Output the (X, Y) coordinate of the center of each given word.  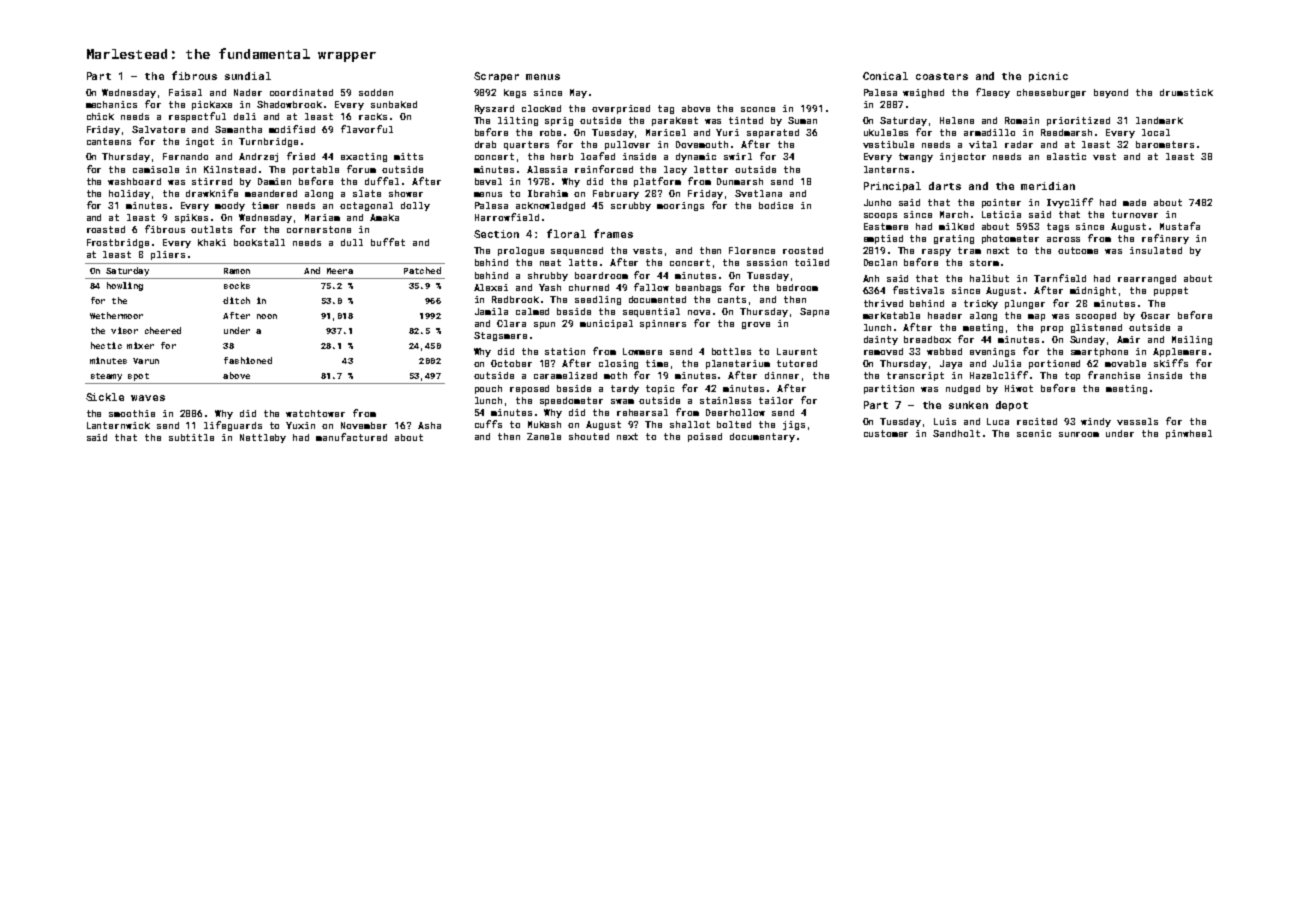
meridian (1048, 186)
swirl (738, 156)
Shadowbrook (289, 104)
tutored (797, 363)
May (578, 93)
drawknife (212, 193)
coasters (942, 76)
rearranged (1147, 279)
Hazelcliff (999, 375)
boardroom (601, 275)
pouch (488, 389)
